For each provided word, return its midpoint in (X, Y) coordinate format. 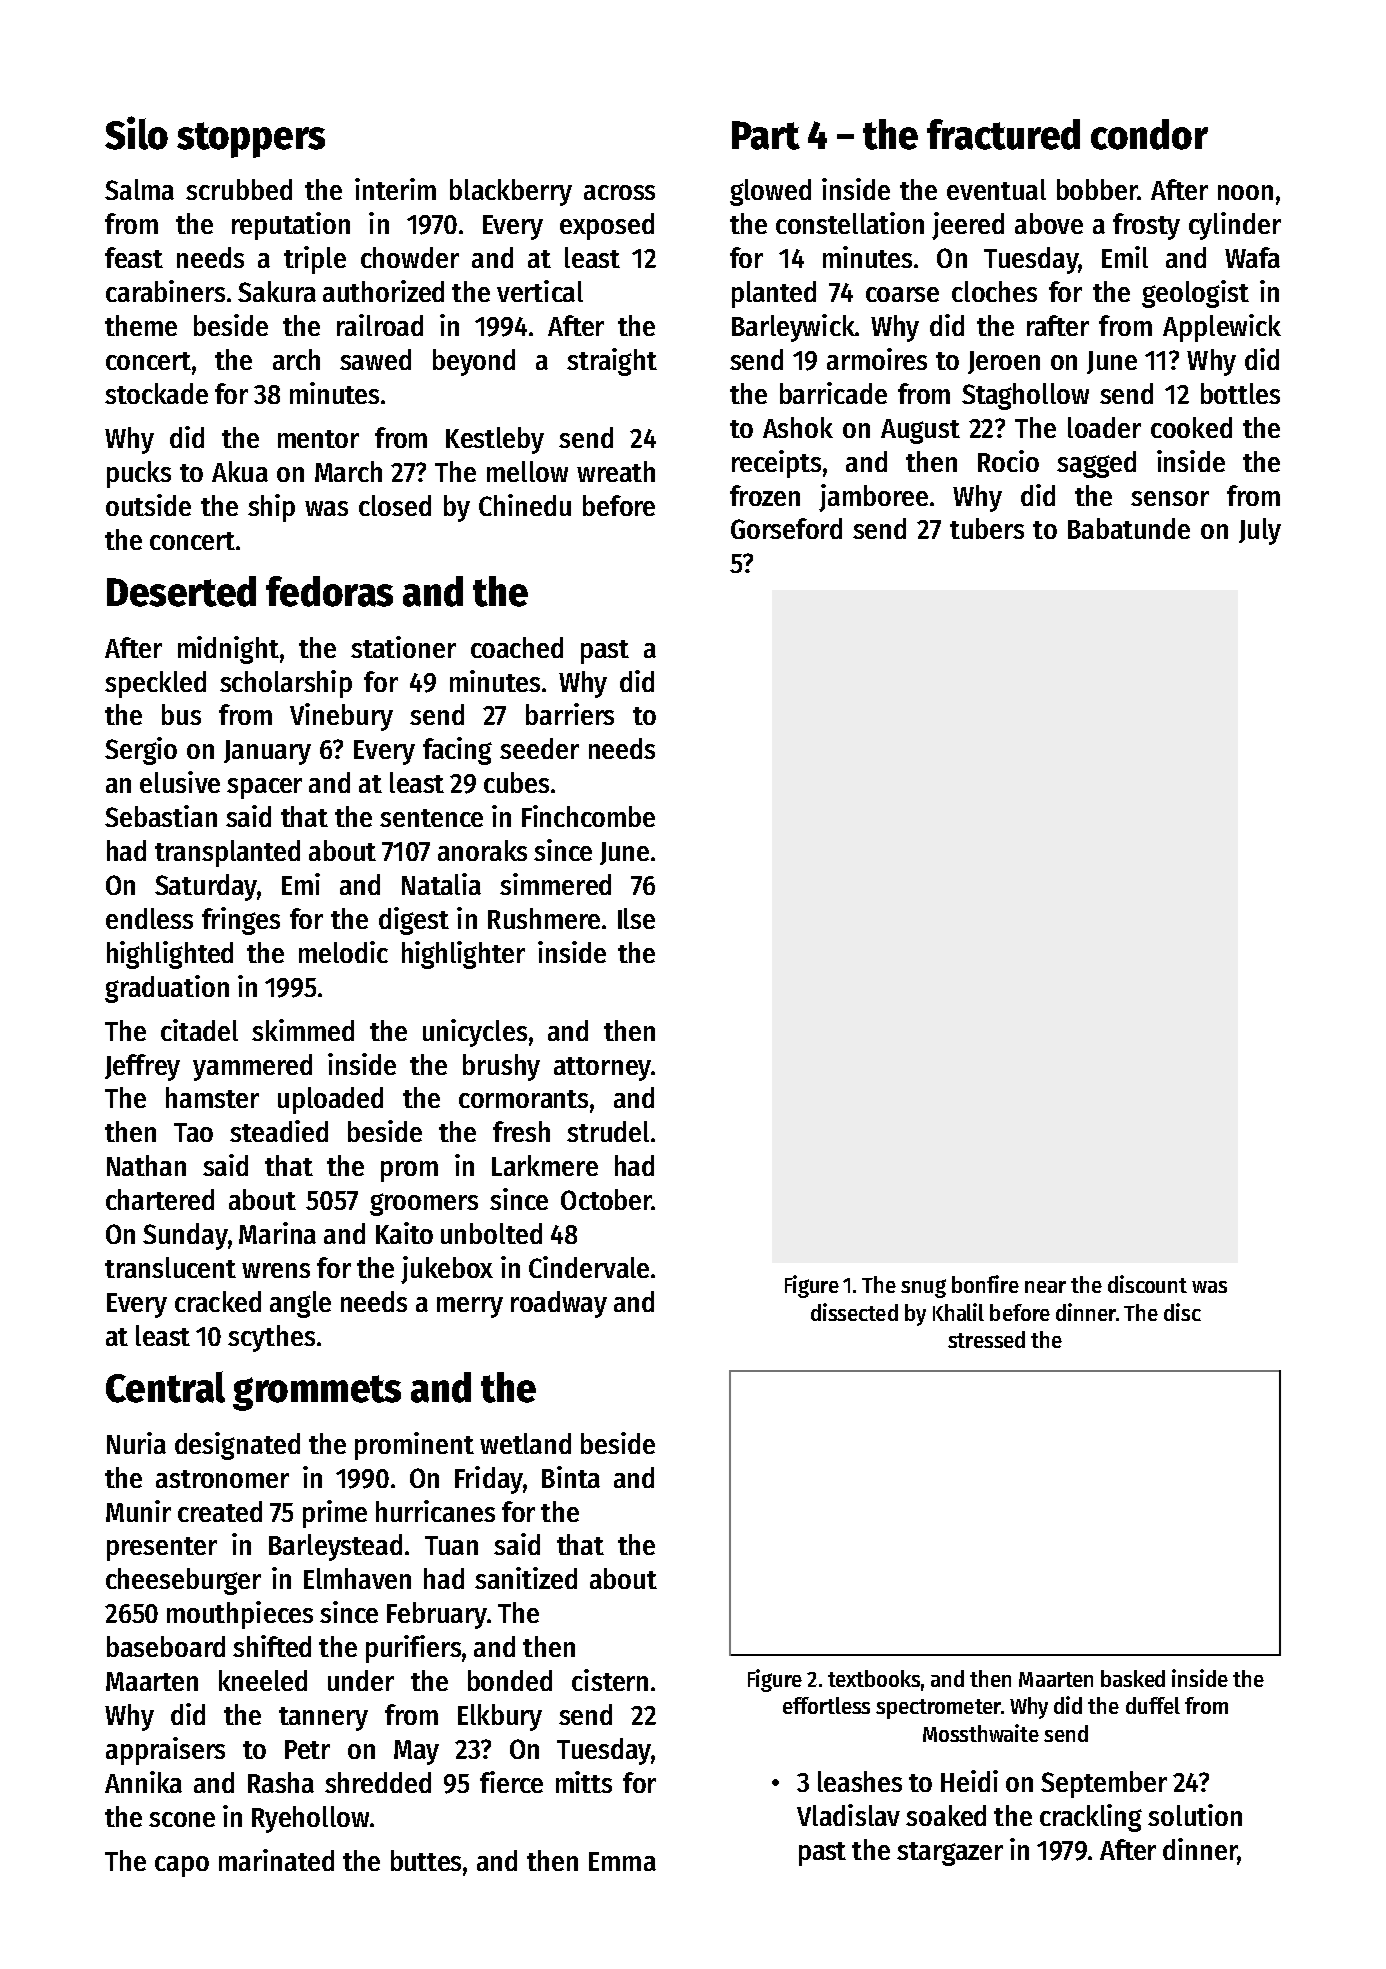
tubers (987, 528)
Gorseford (786, 528)
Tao (193, 1132)
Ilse (636, 918)
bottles (1240, 393)
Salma (139, 189)
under (361, 1680)
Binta (571, 1477)
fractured (1003, 134)
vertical (540, 291)
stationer (403, 647)
